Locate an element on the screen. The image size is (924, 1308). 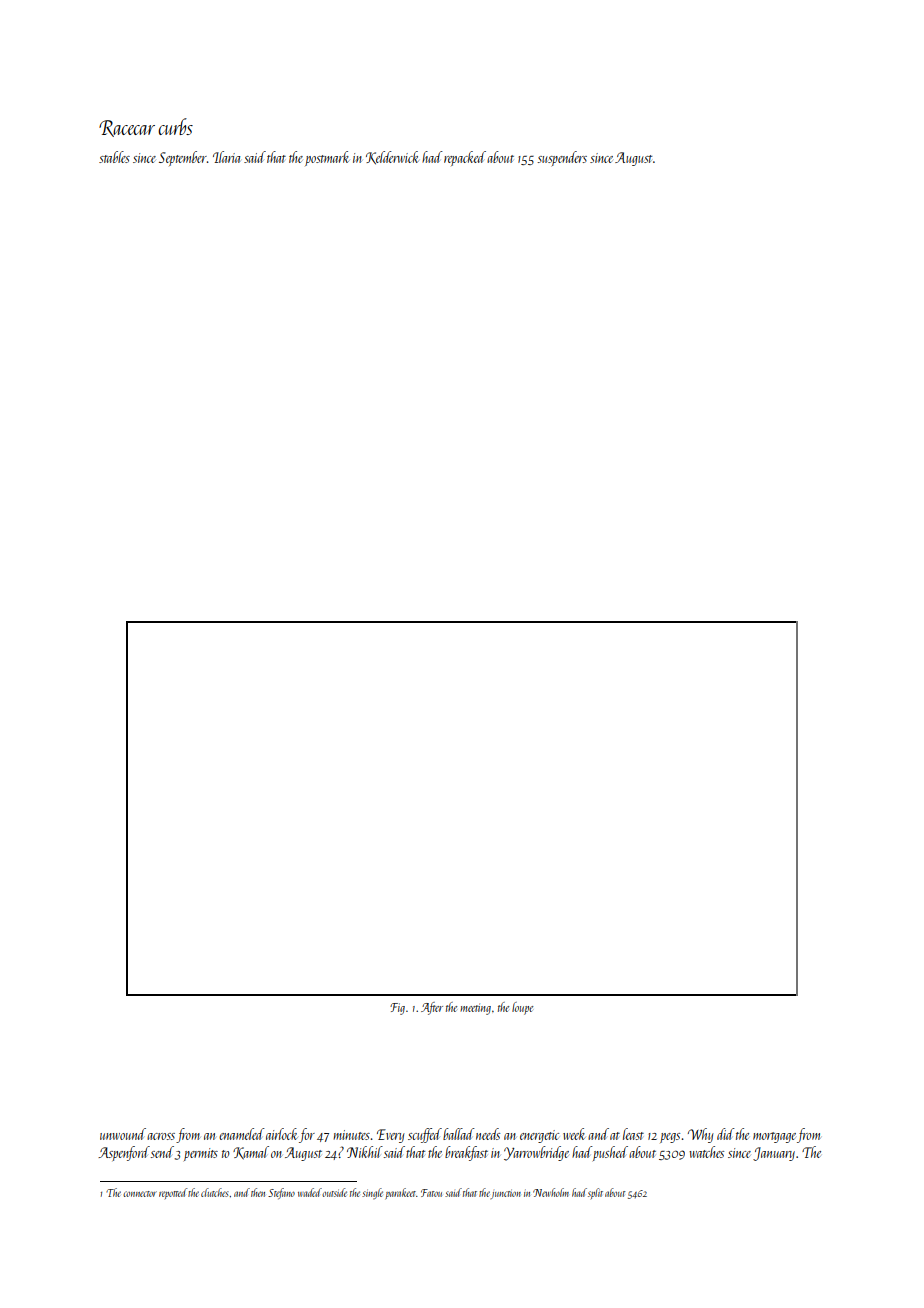
postmark is located at coordinates (327, 158).
